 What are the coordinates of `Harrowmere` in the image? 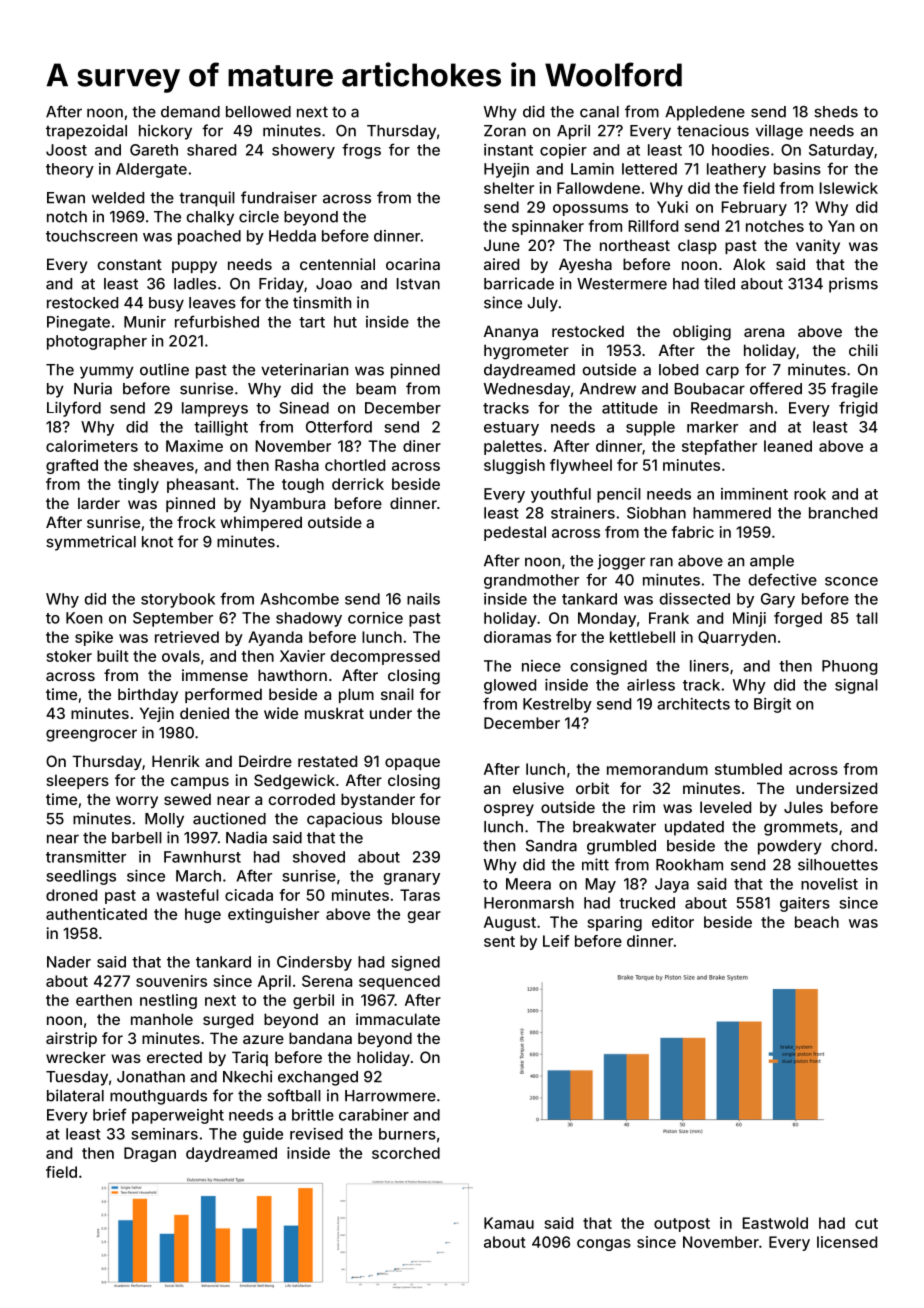 It's located at (390, 1096).
